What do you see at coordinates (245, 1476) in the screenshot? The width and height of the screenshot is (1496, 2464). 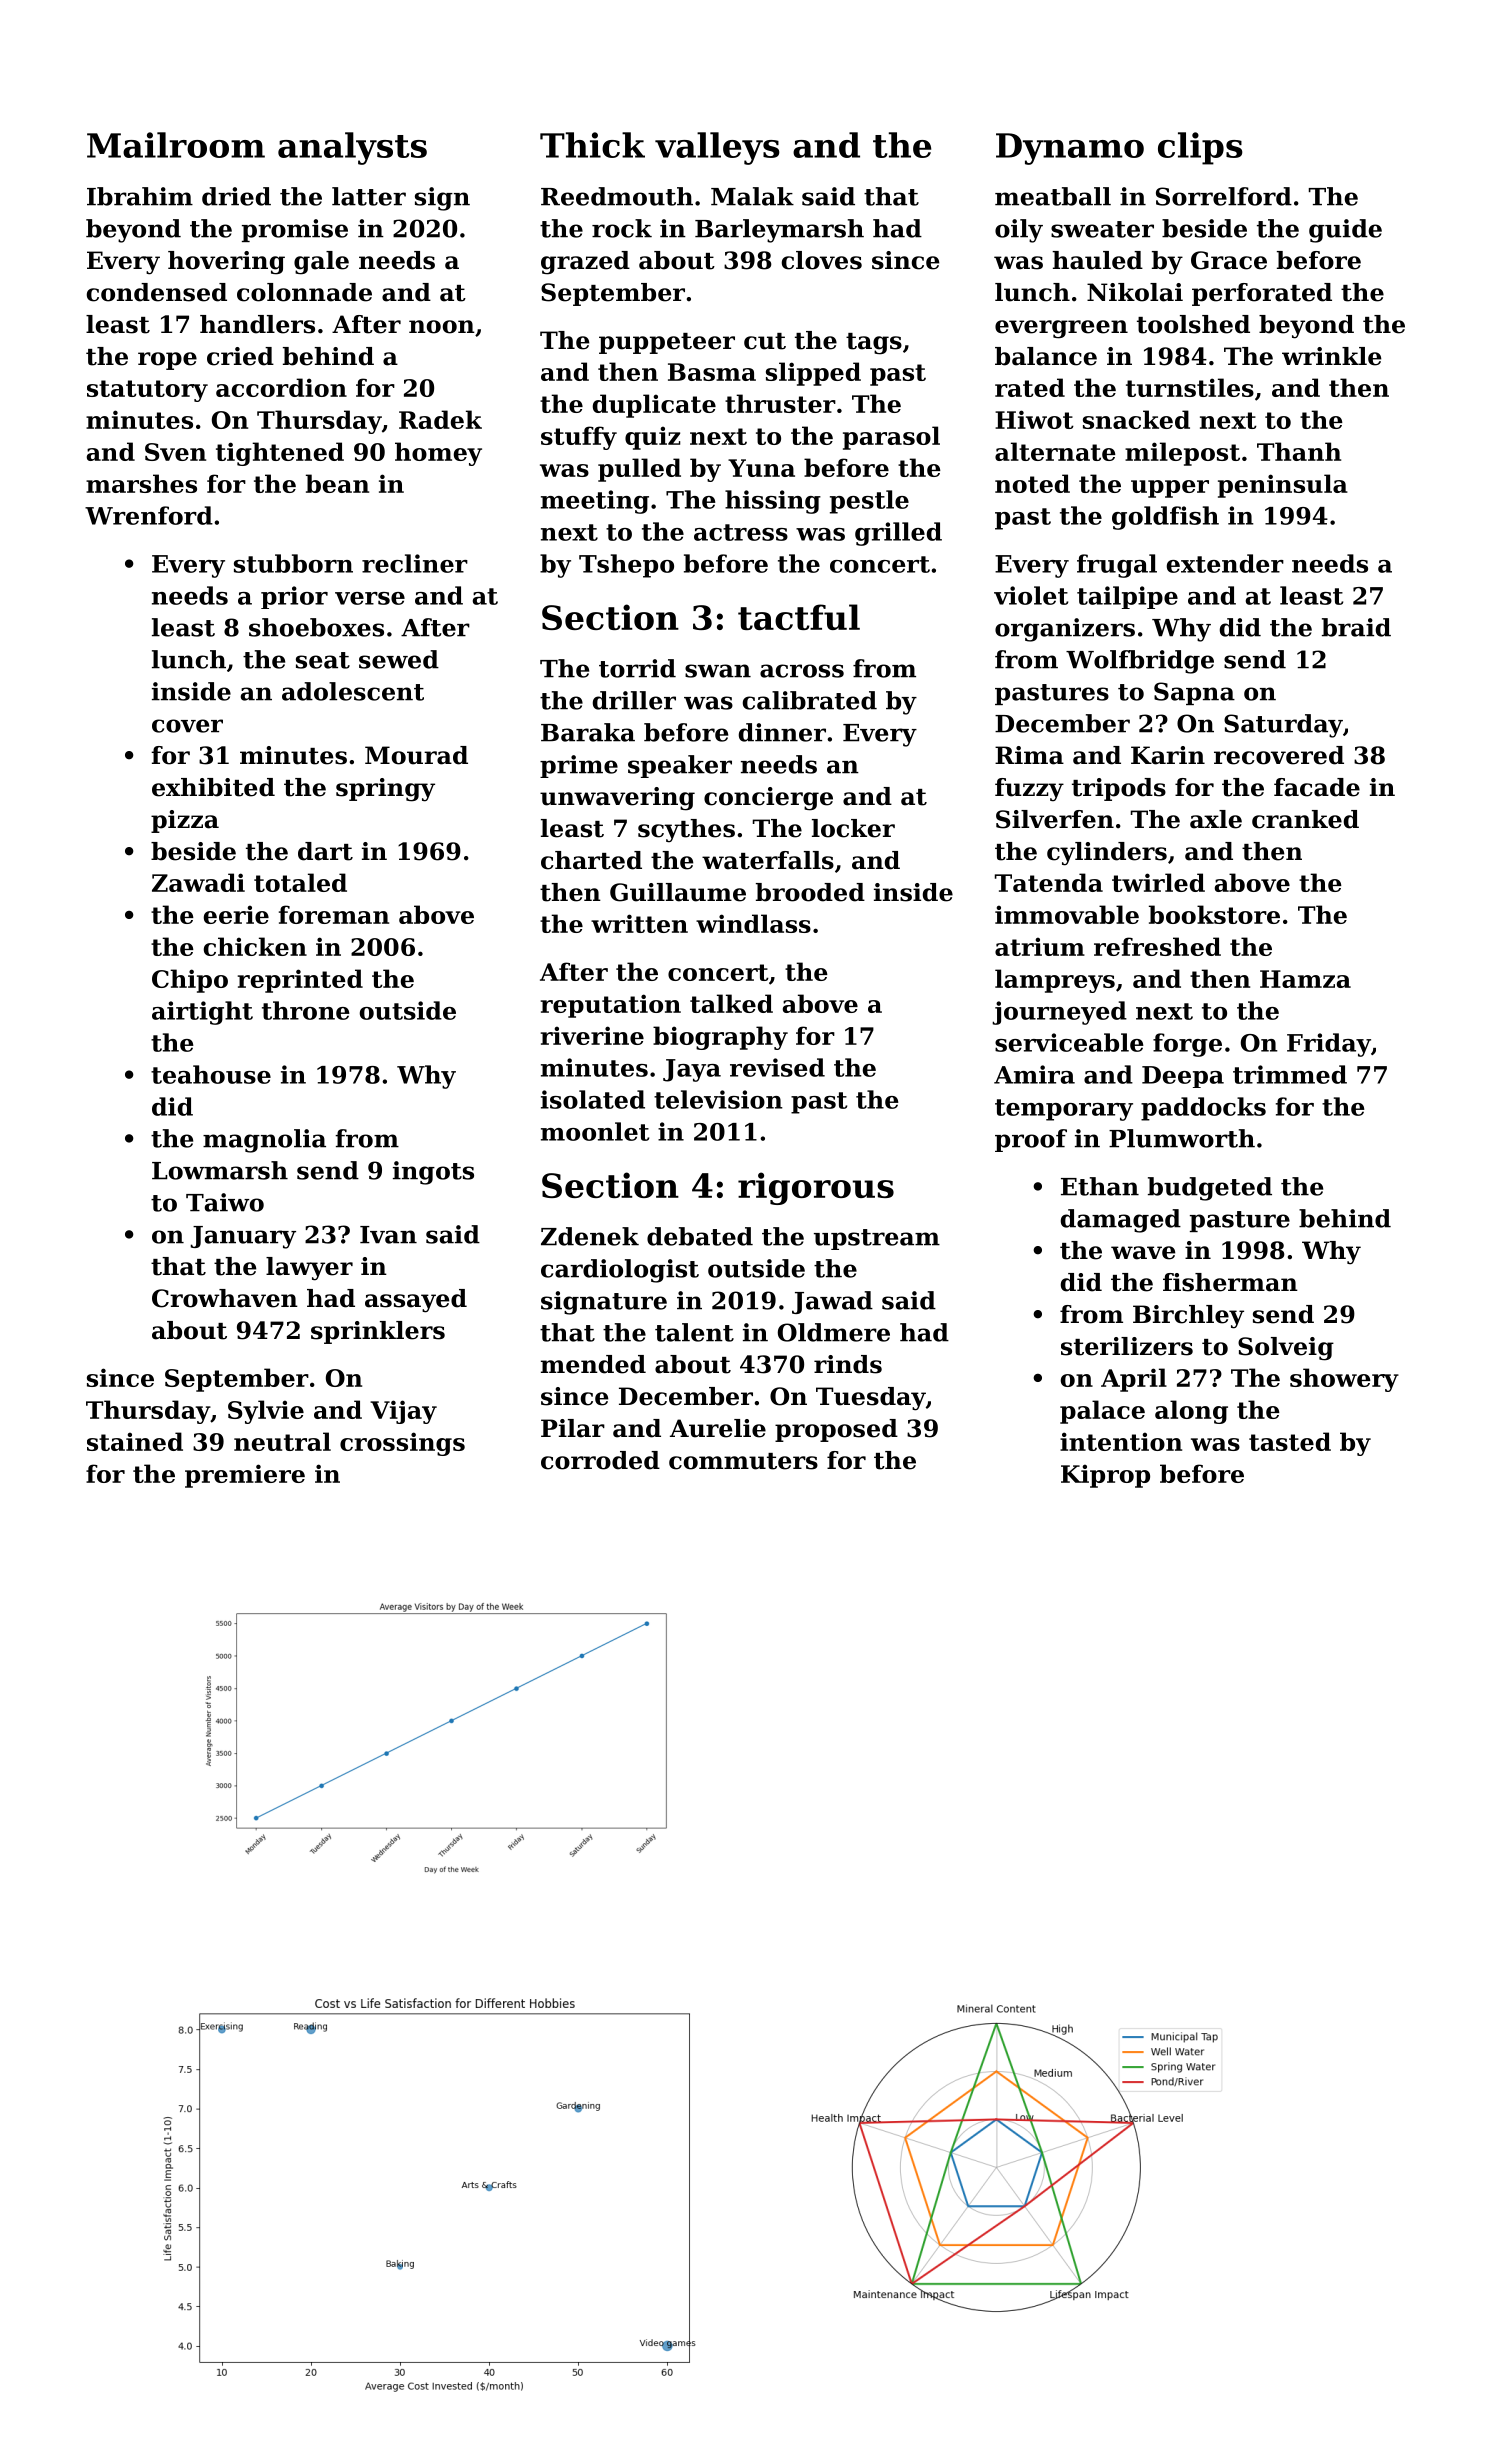 I see `premiere` at bounding box center [245, 1476].
